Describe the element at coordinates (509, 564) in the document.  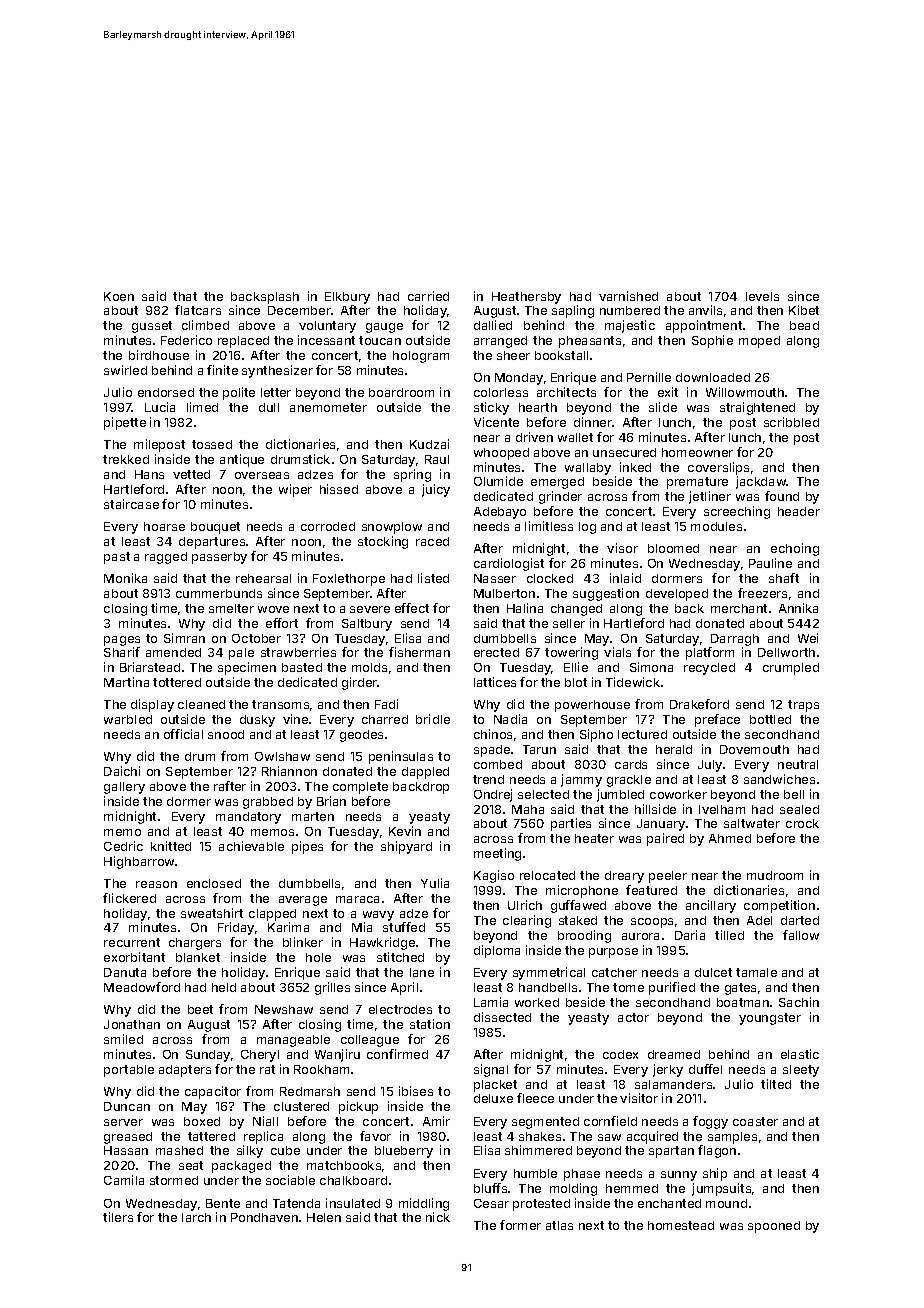
I see `cardiologist` at that location.
